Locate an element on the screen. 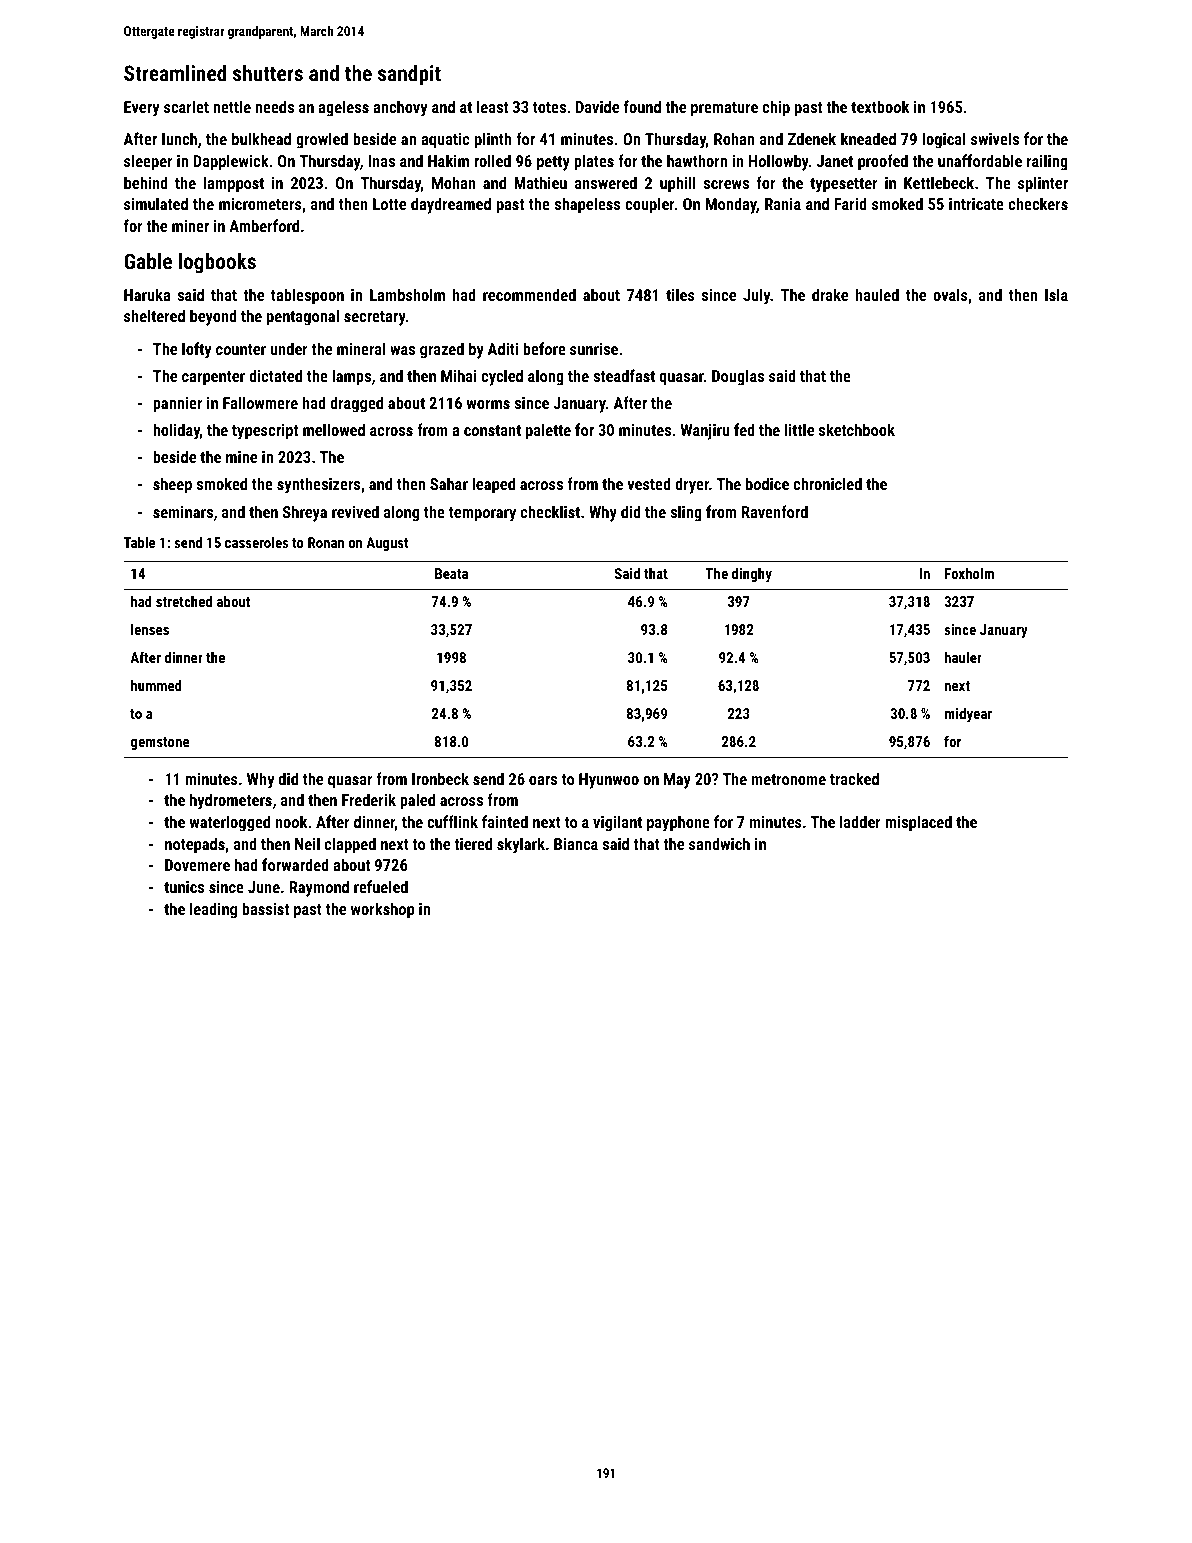  drake is located at coordinates (830, 294).
